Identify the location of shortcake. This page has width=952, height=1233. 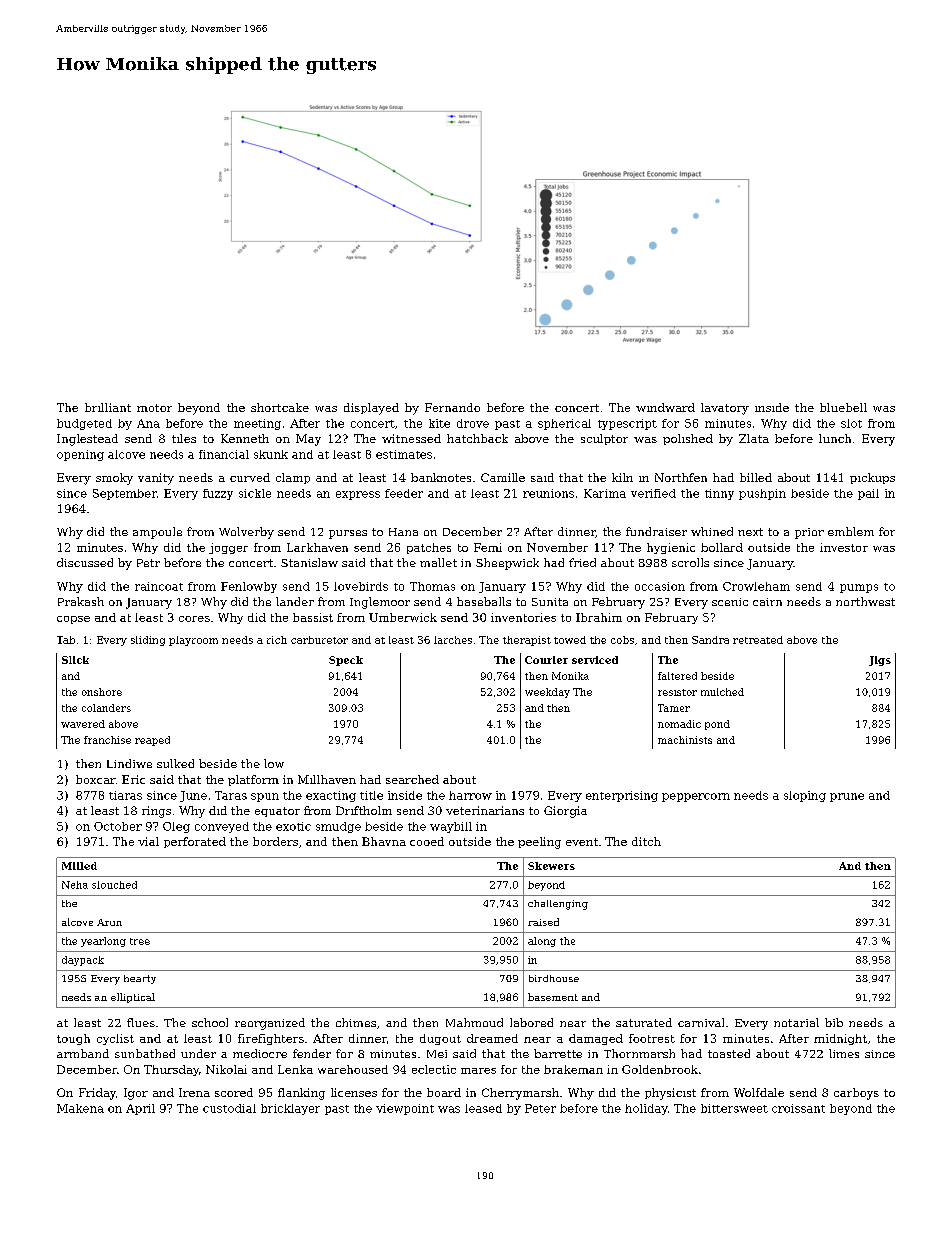
(280, 407).
